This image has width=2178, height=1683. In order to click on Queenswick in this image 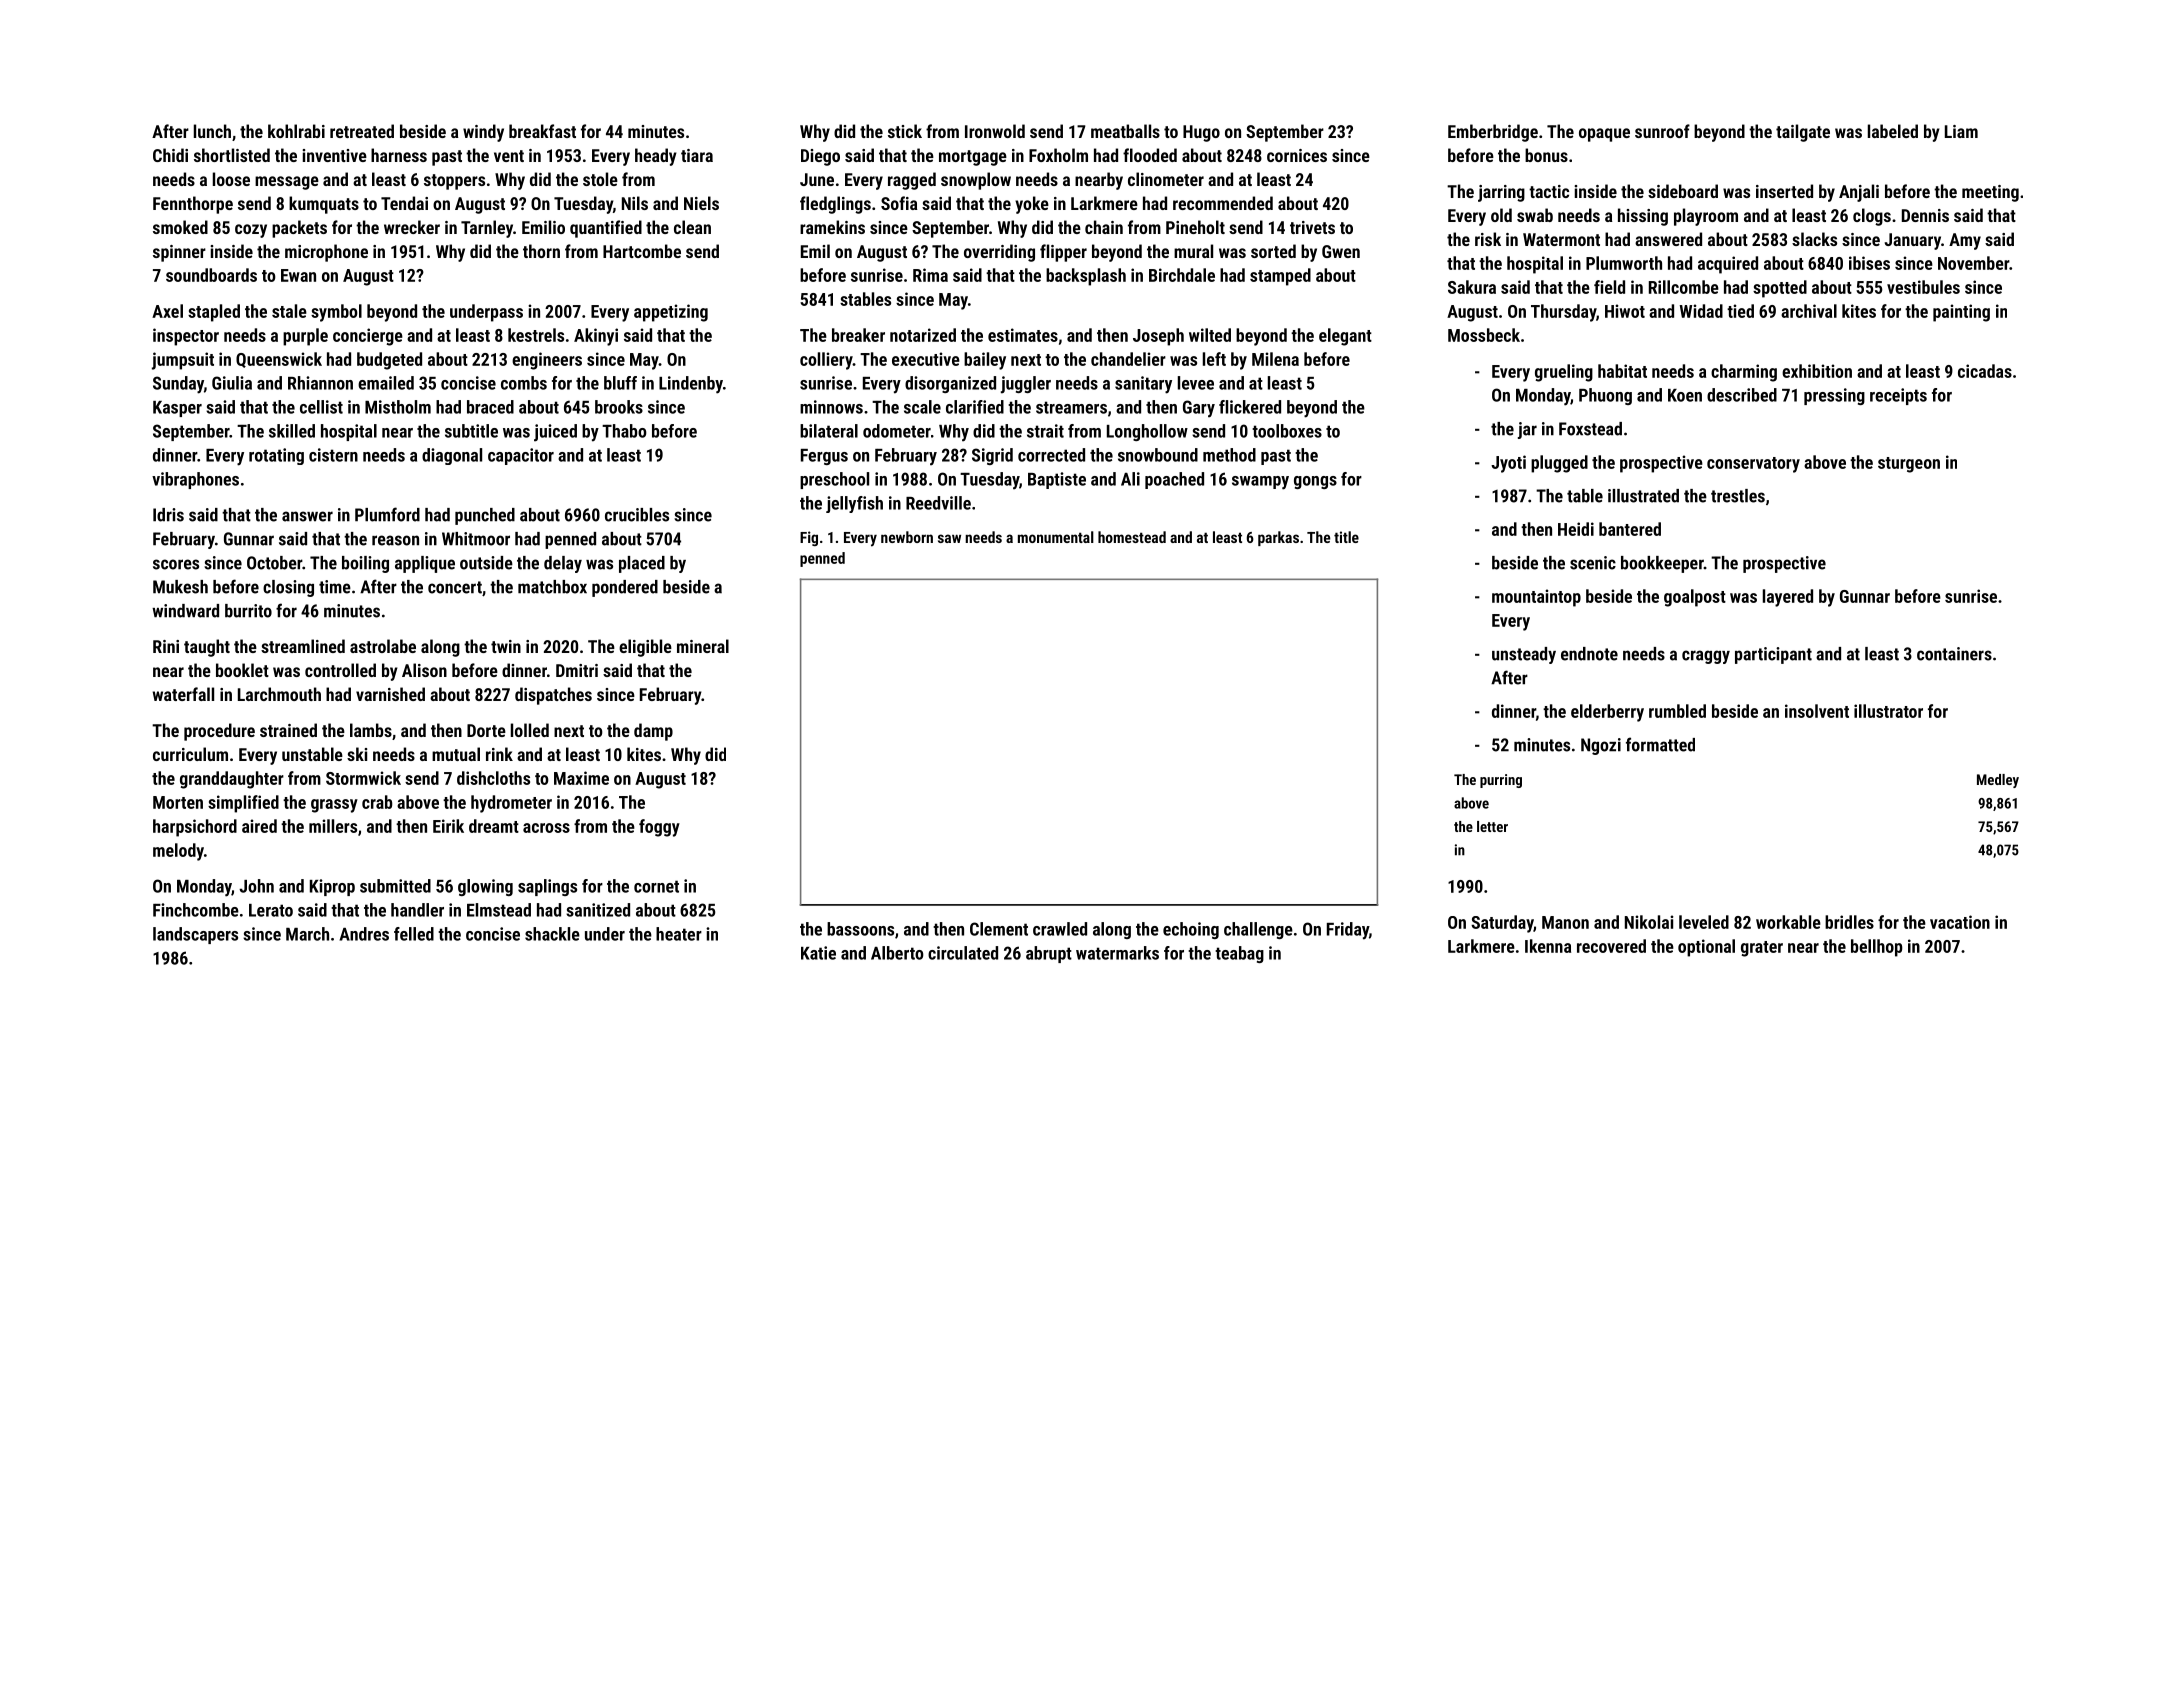, I will do `click(279, 360)`.
